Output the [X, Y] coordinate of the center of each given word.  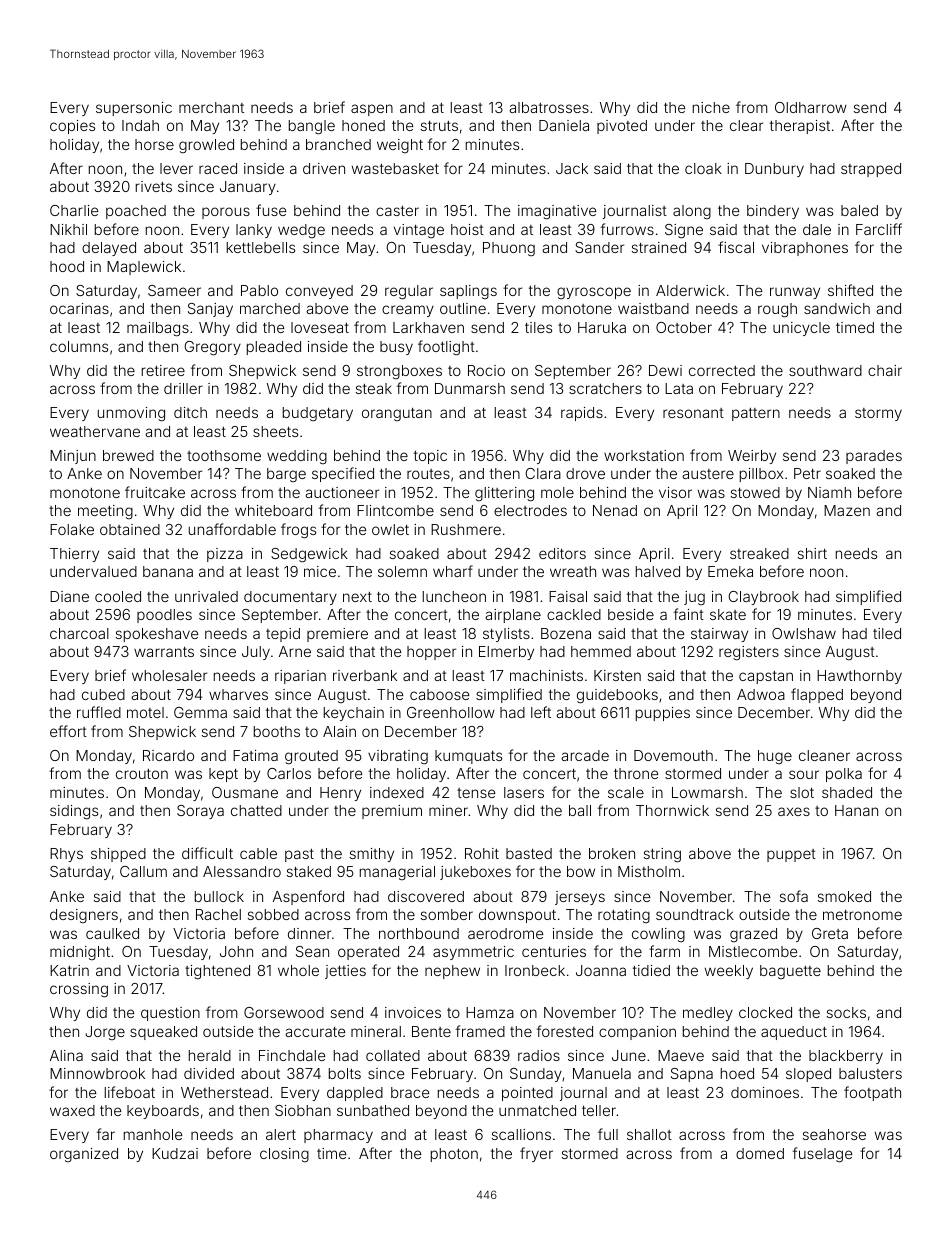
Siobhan [303, 1110]
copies [72, 127]
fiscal [736, 247]
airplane [513, 616]
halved [658, 571]
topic [430, 457]
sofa [794, 896]
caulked [112, 933]
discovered [426, 896]
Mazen [847, 510]
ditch [190, 412]
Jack [572, 168]
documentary [290, 598]
